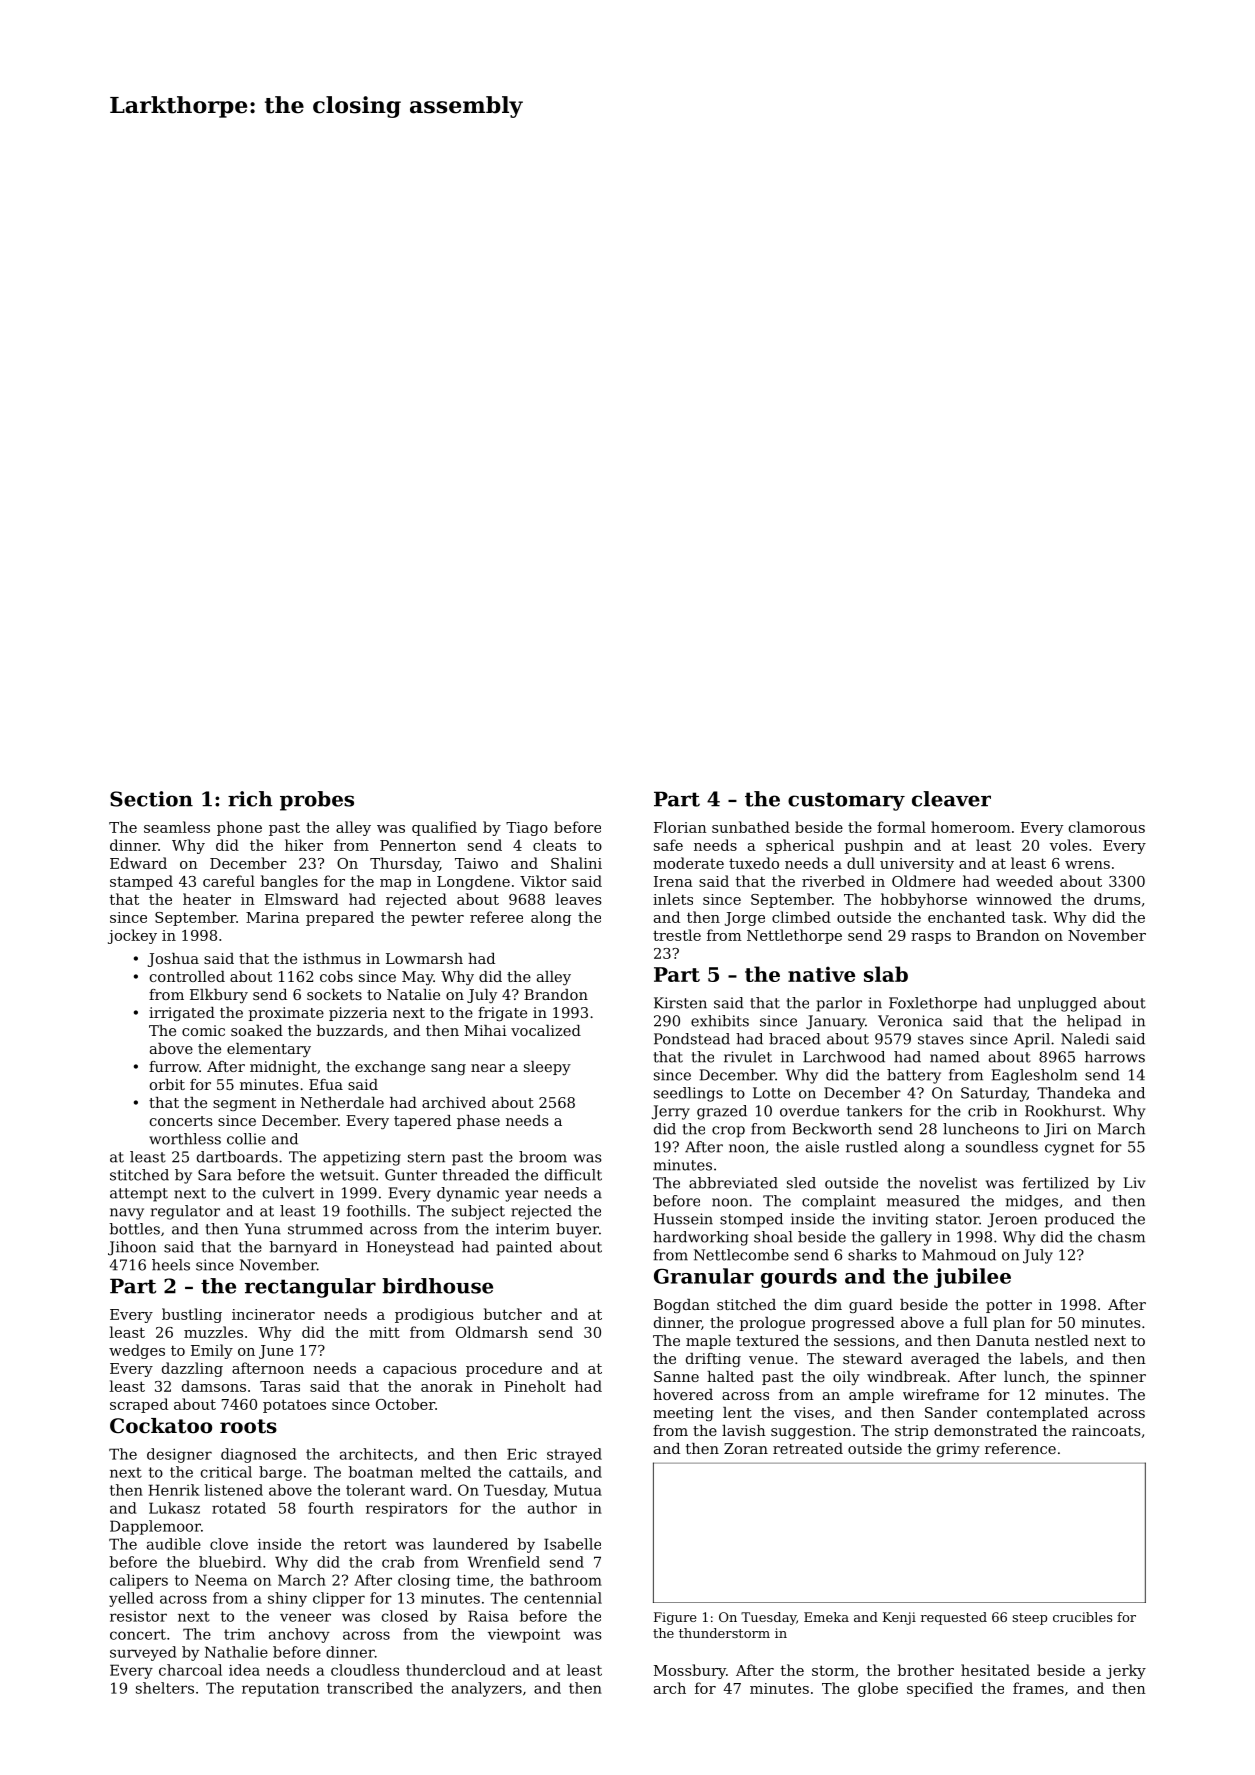 This document has width=1255, height=1775. What do you see at coordinates (846, 801) in the document?
I see `customary` at bounding box center [846, 801].
